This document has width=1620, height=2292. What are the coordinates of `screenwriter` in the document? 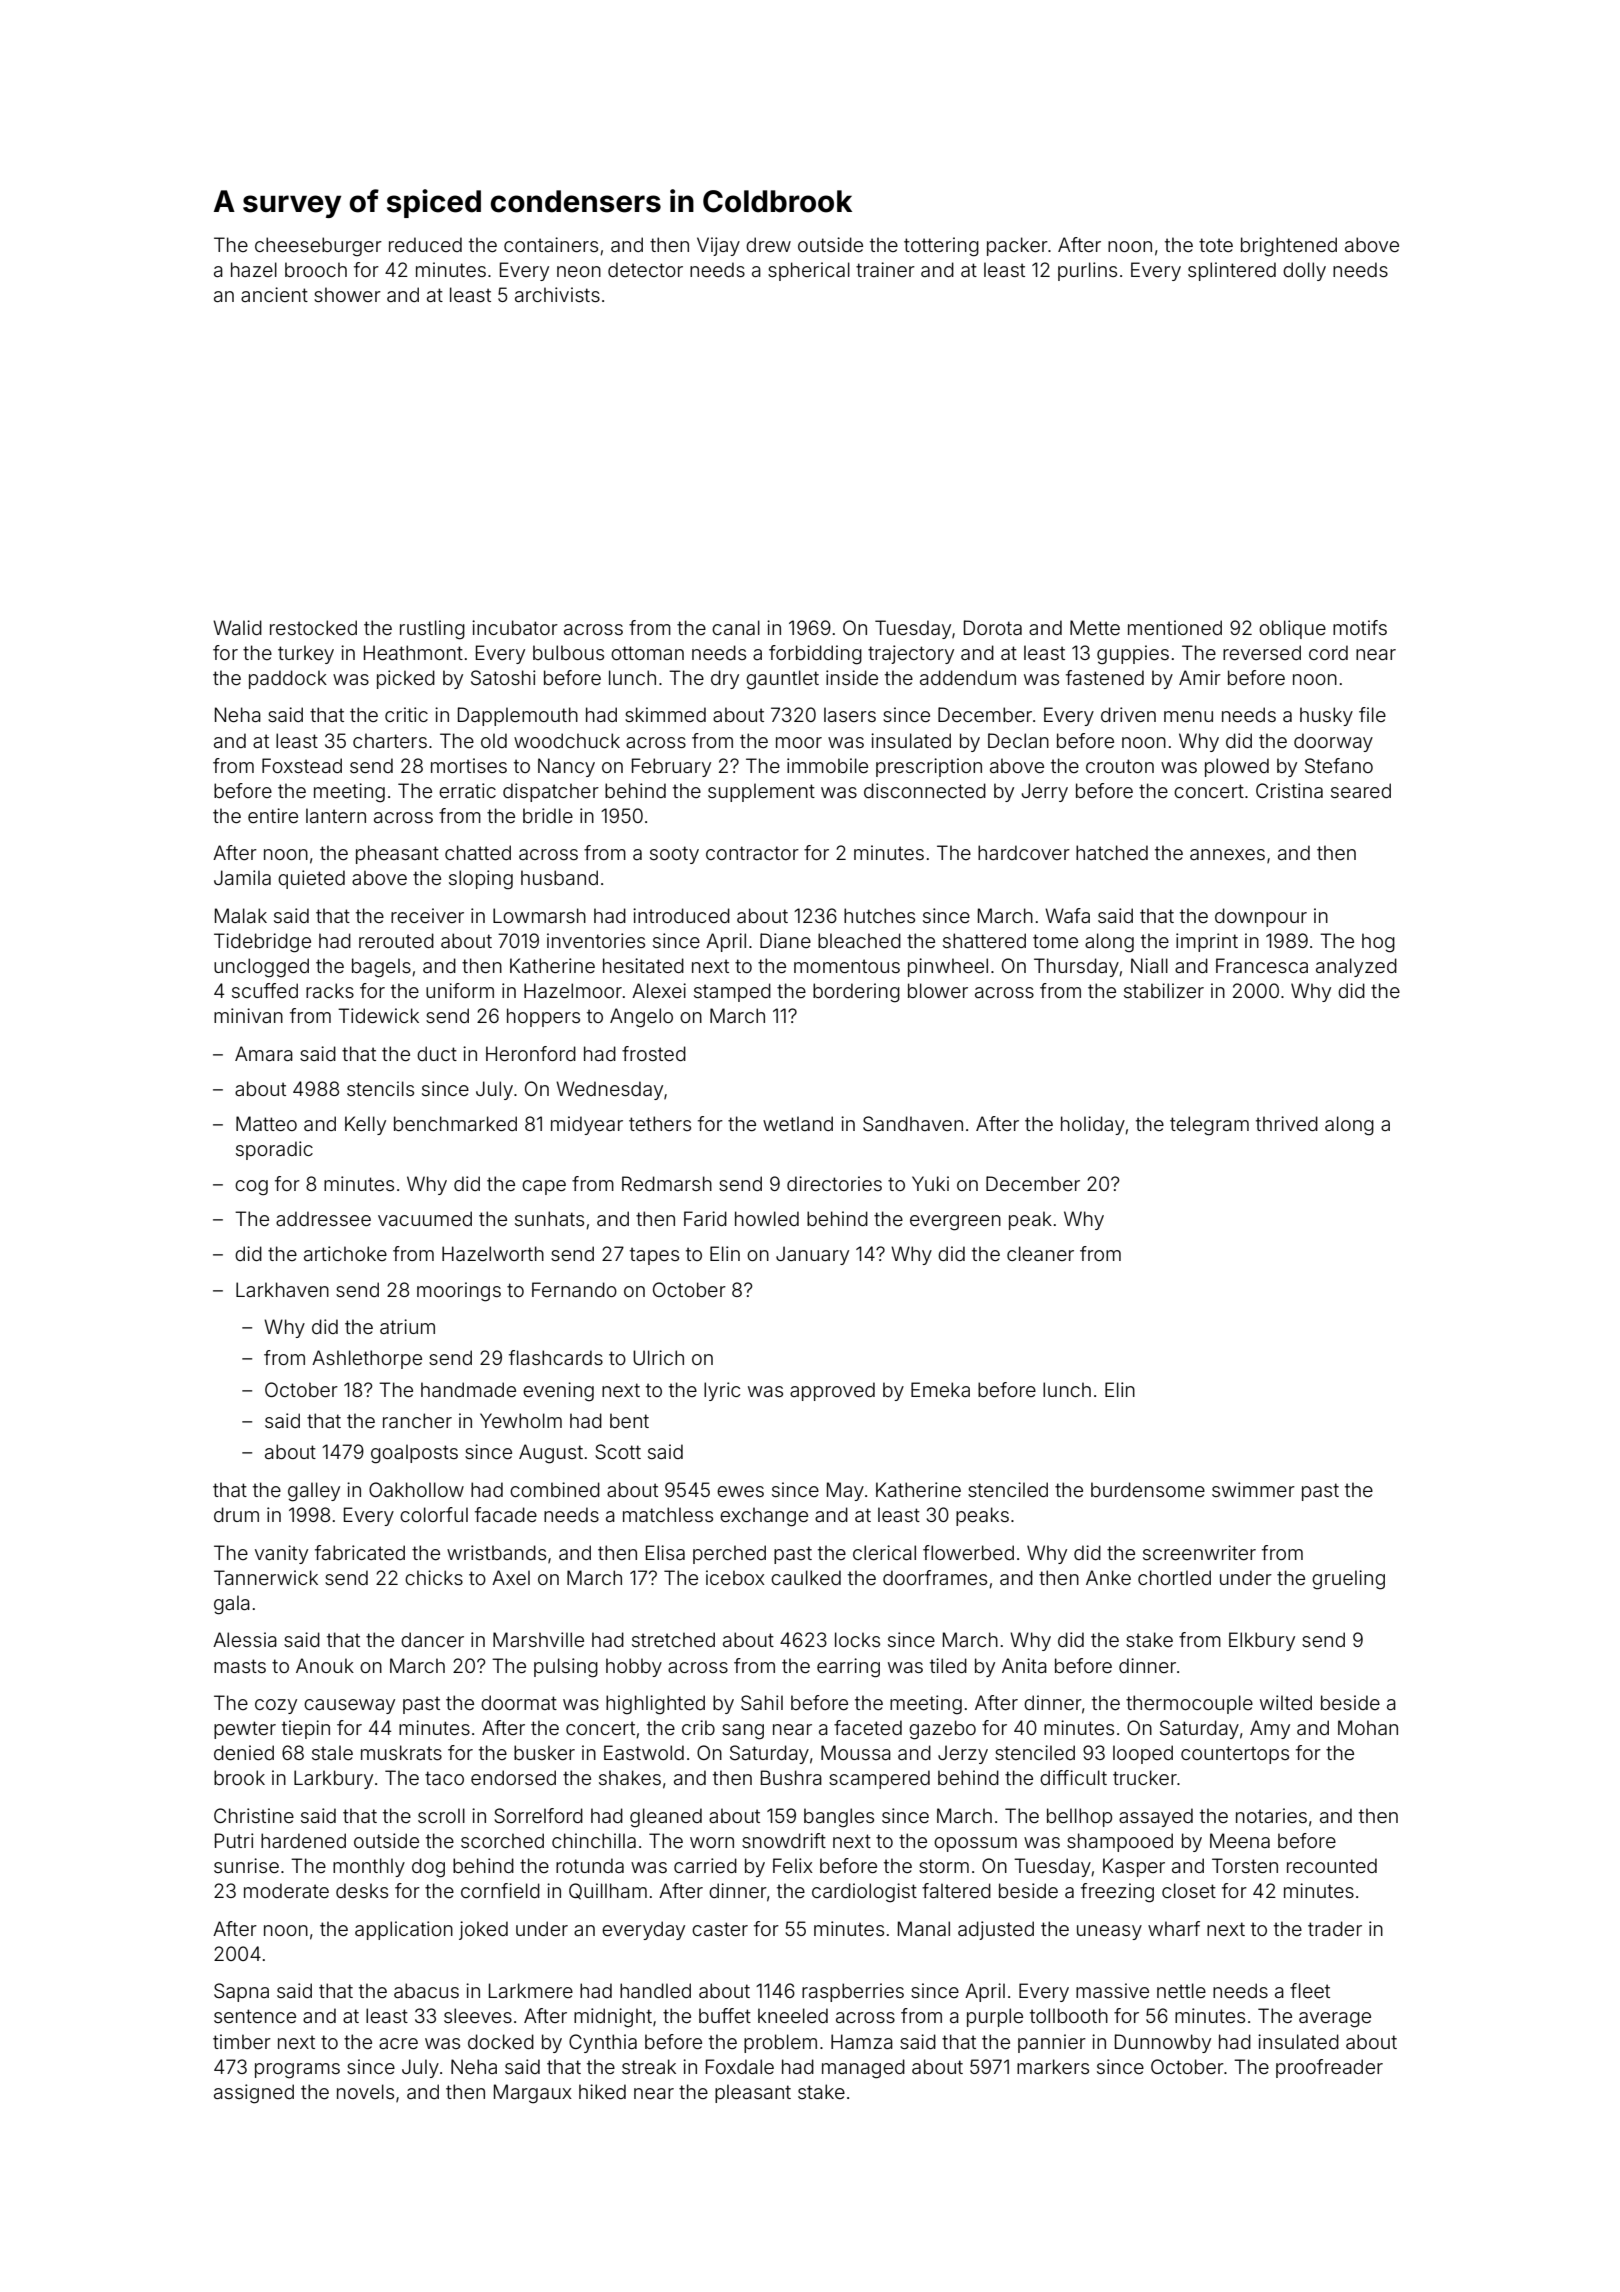 It's located at (1199, 1552).
